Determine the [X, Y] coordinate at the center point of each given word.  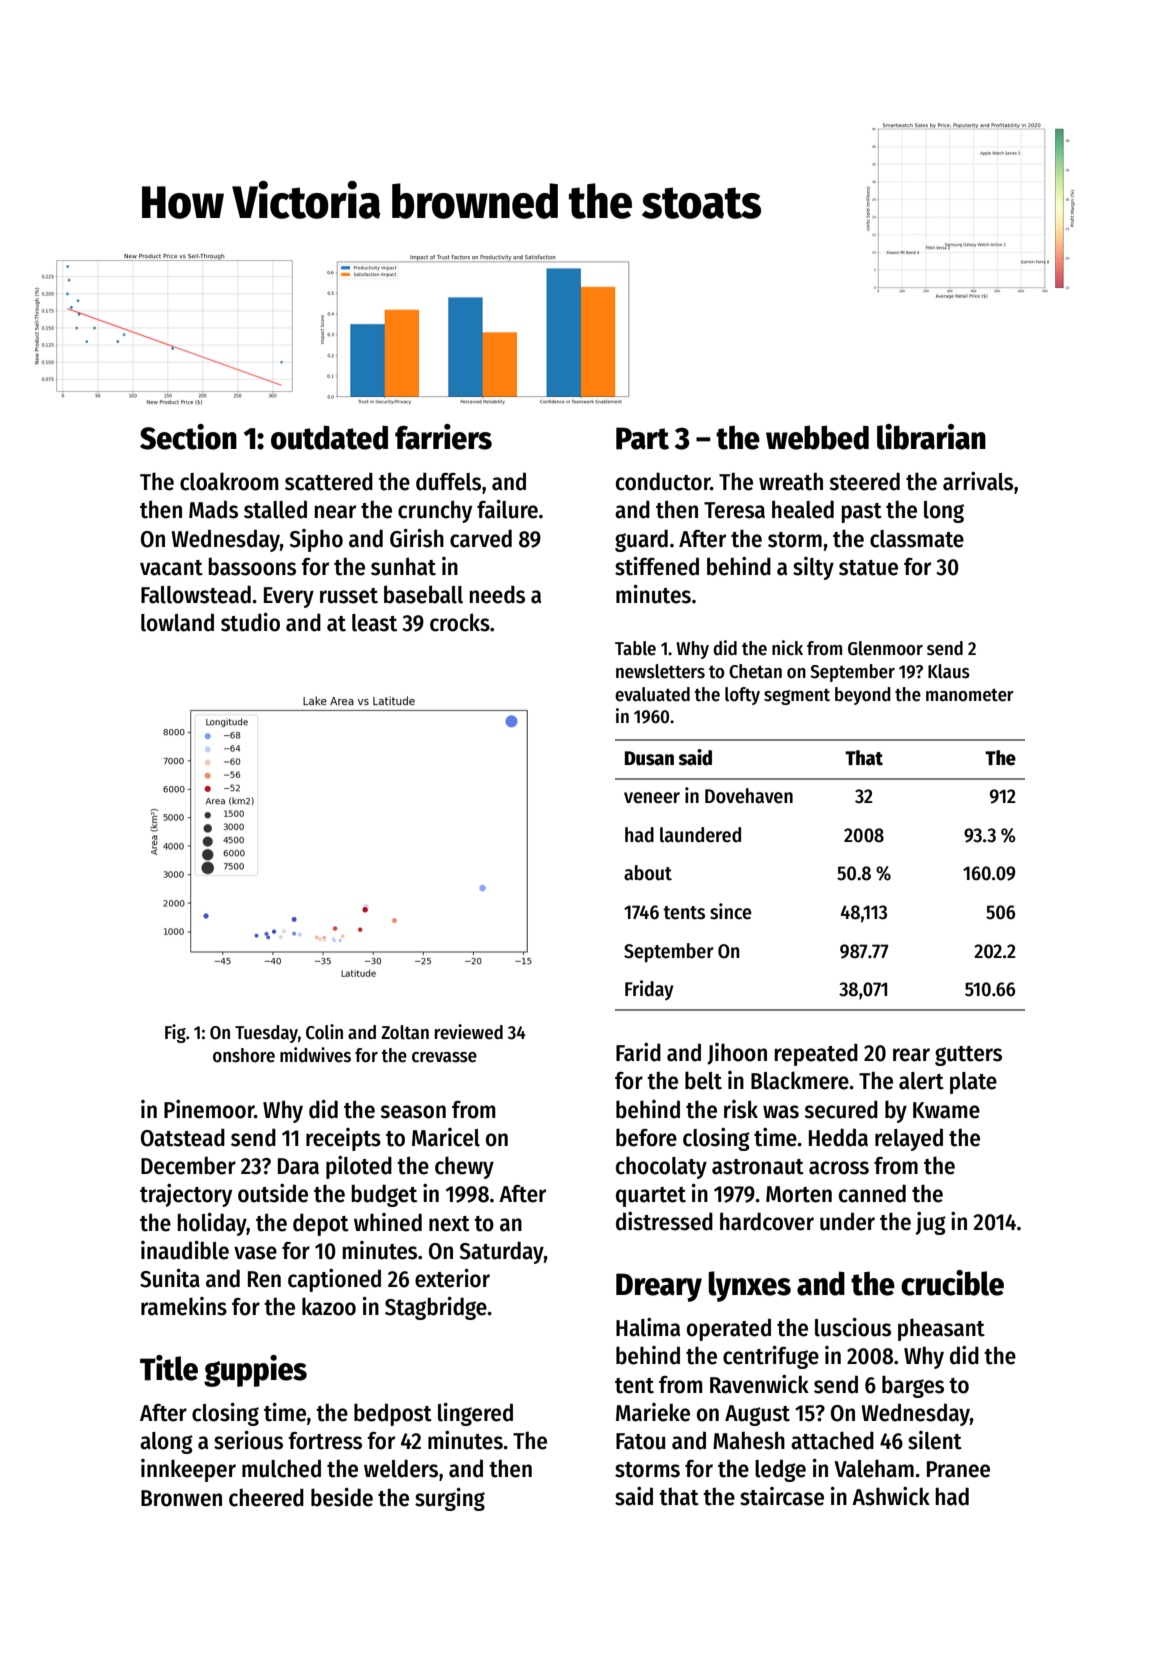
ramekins [184, 1306]
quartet [651, 1197]
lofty [742, 696]
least [374, 623]
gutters [968, 1056]
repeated [816, 1054]
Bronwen [181, 1498]
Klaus [949, 671]
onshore [244, 1055]
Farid [638, 1052]
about [648, 873]
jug [931, 1223]
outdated [329, 437]
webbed [817, 437]
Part [642, 438]
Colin [324, 1032]
